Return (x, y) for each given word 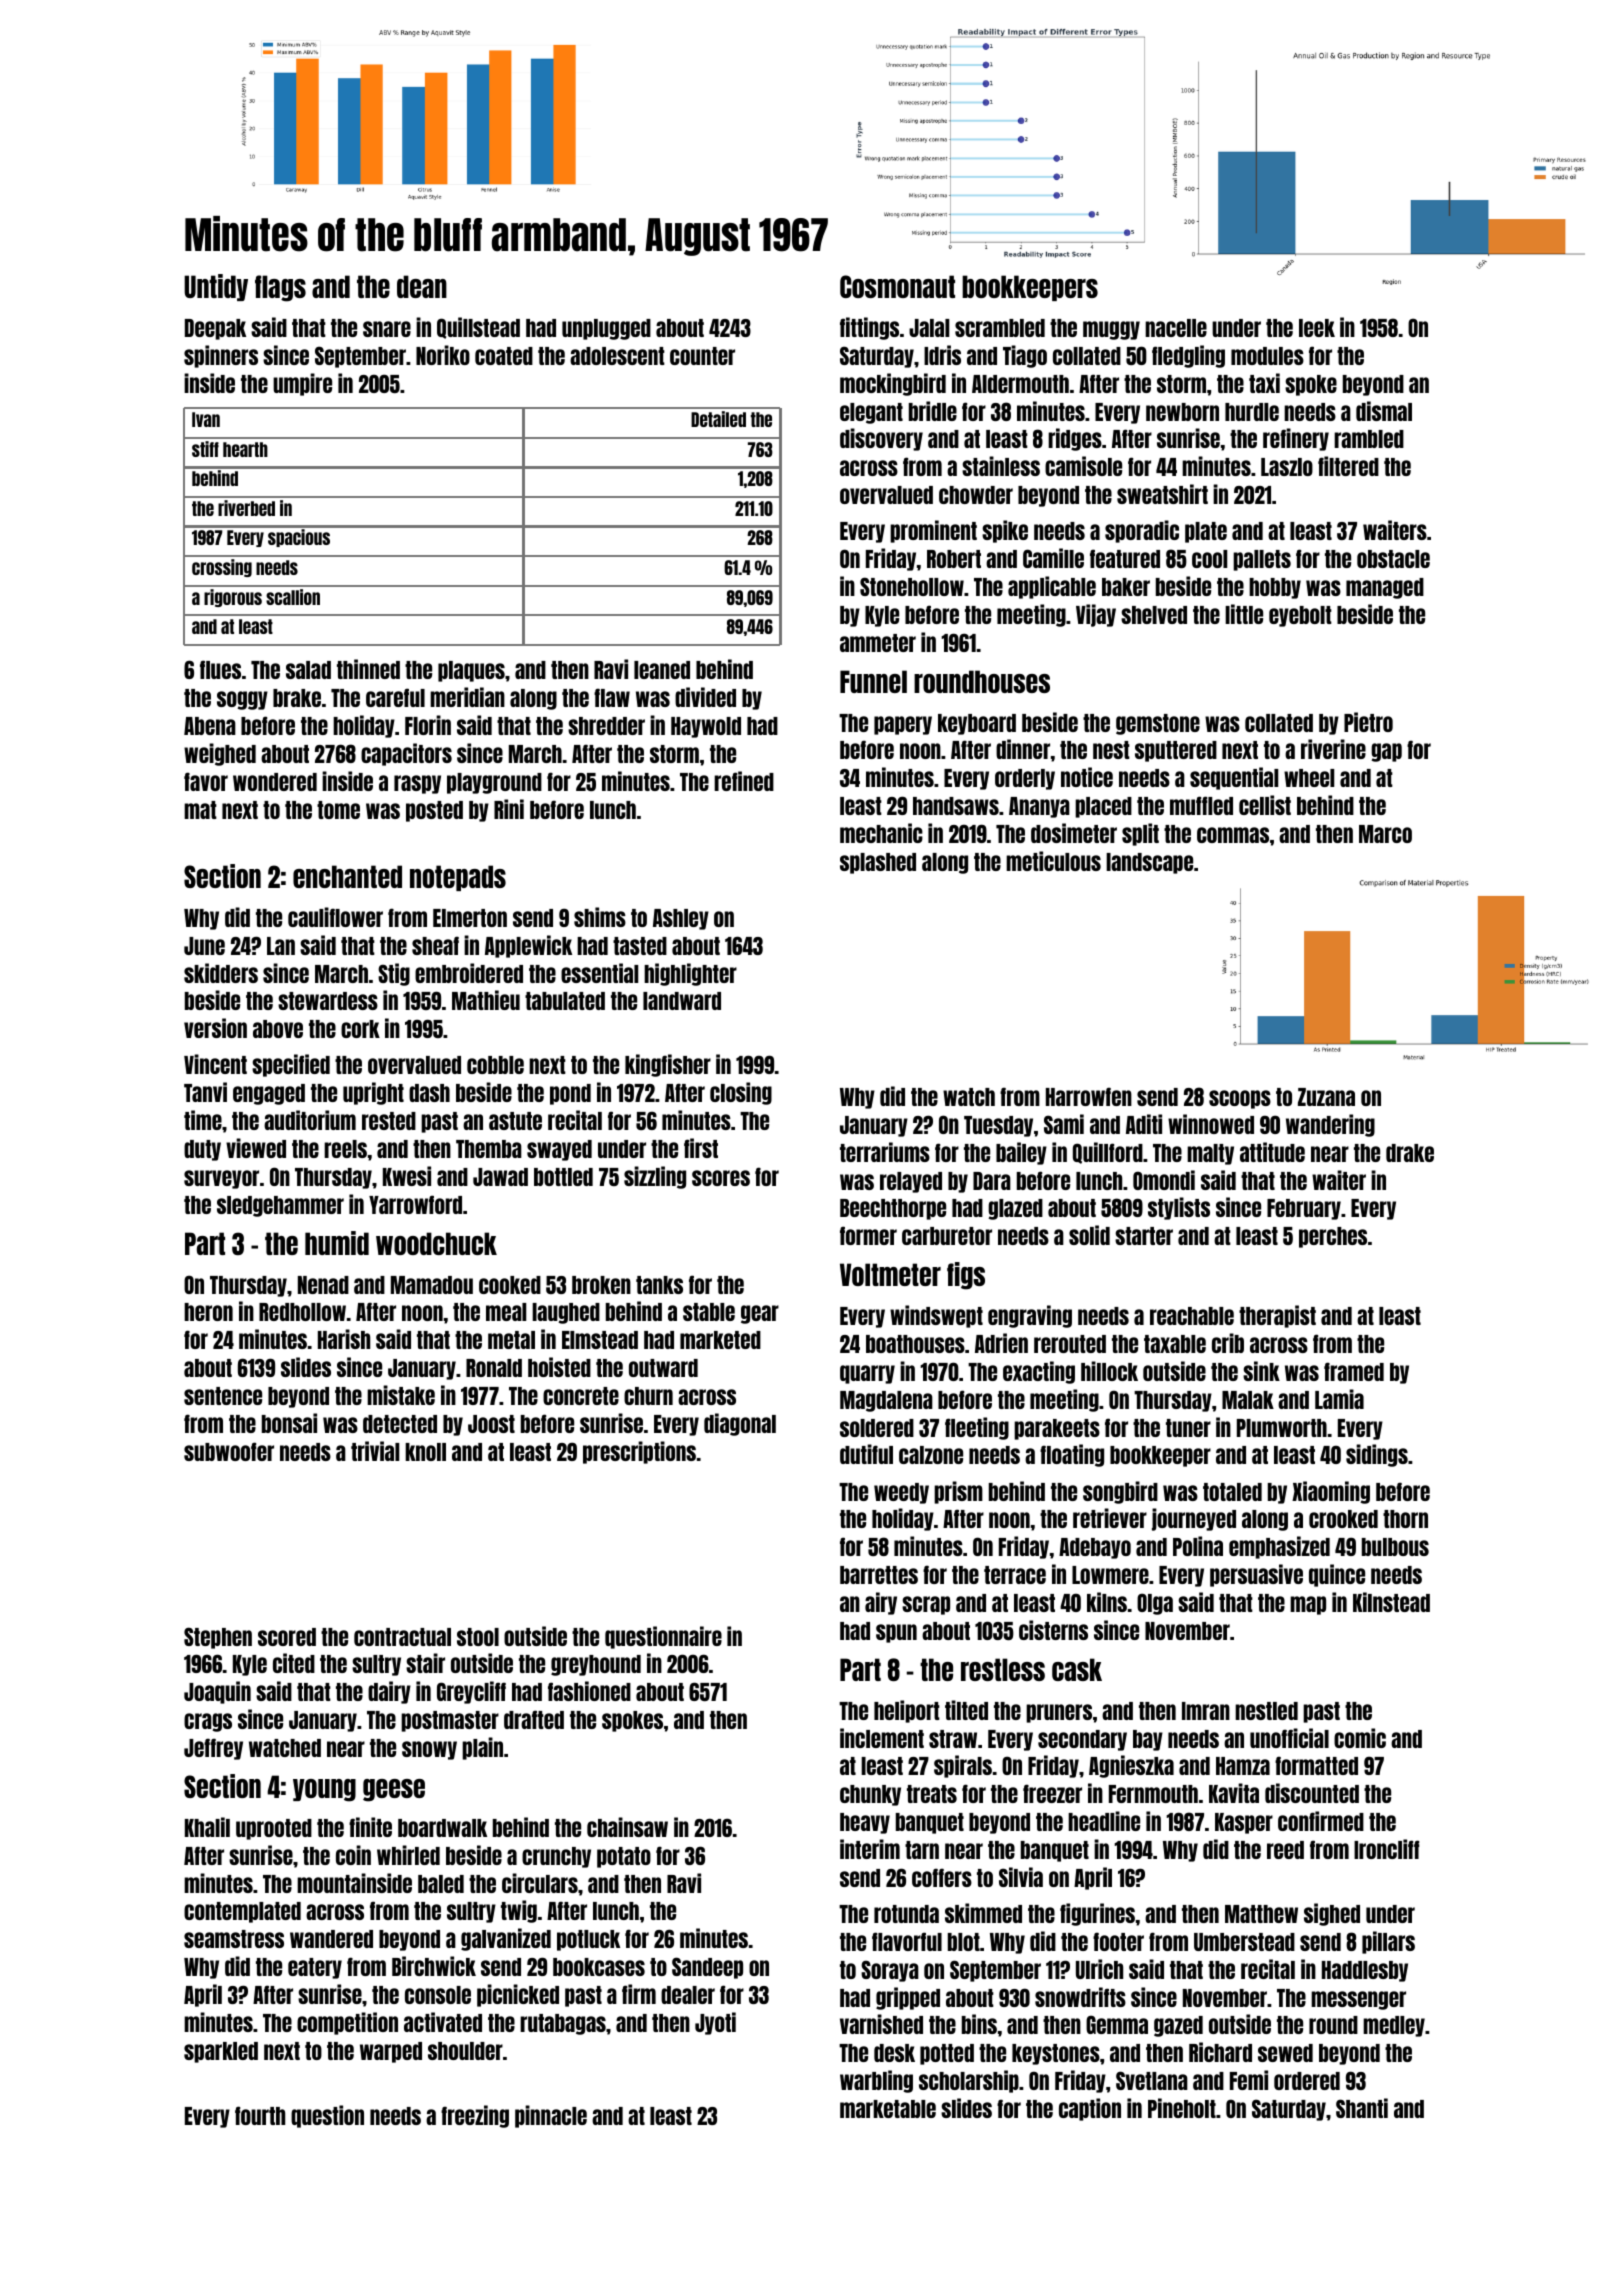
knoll (425, 1452)
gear (760, 1314)
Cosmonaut (897, 286)
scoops (1240, 1099)
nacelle (1176, 328)
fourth (260, 2115)
